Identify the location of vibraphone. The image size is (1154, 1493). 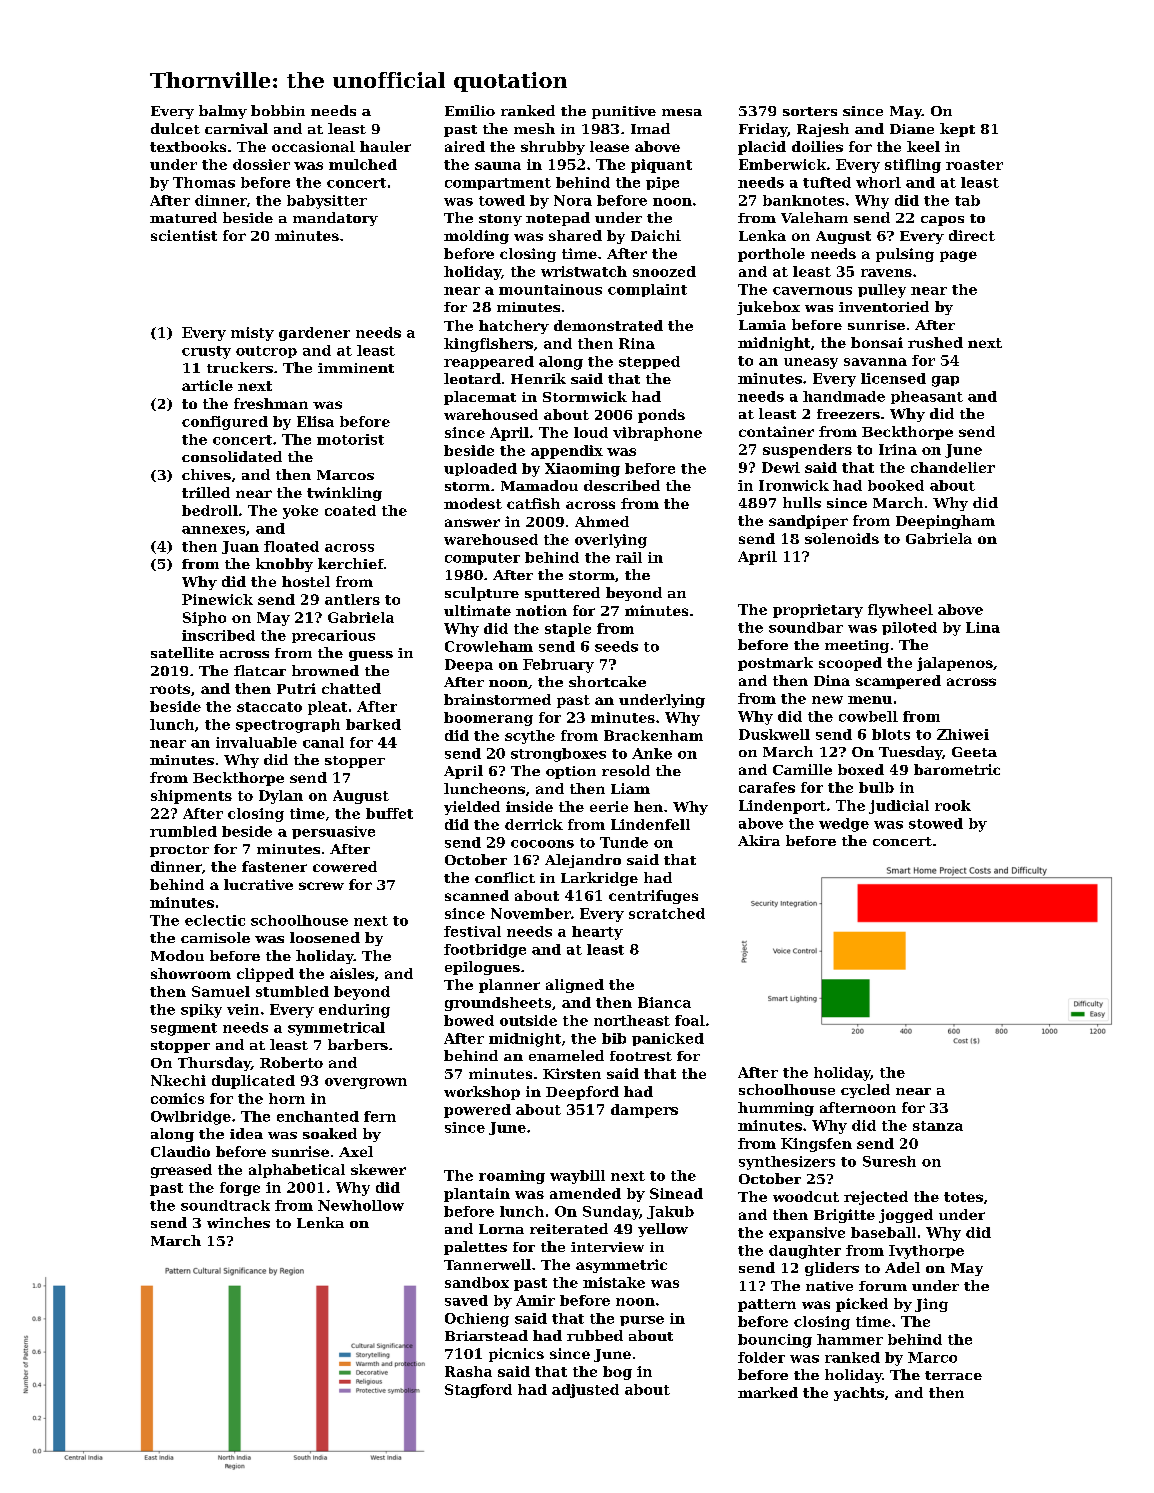
(657, 434).
